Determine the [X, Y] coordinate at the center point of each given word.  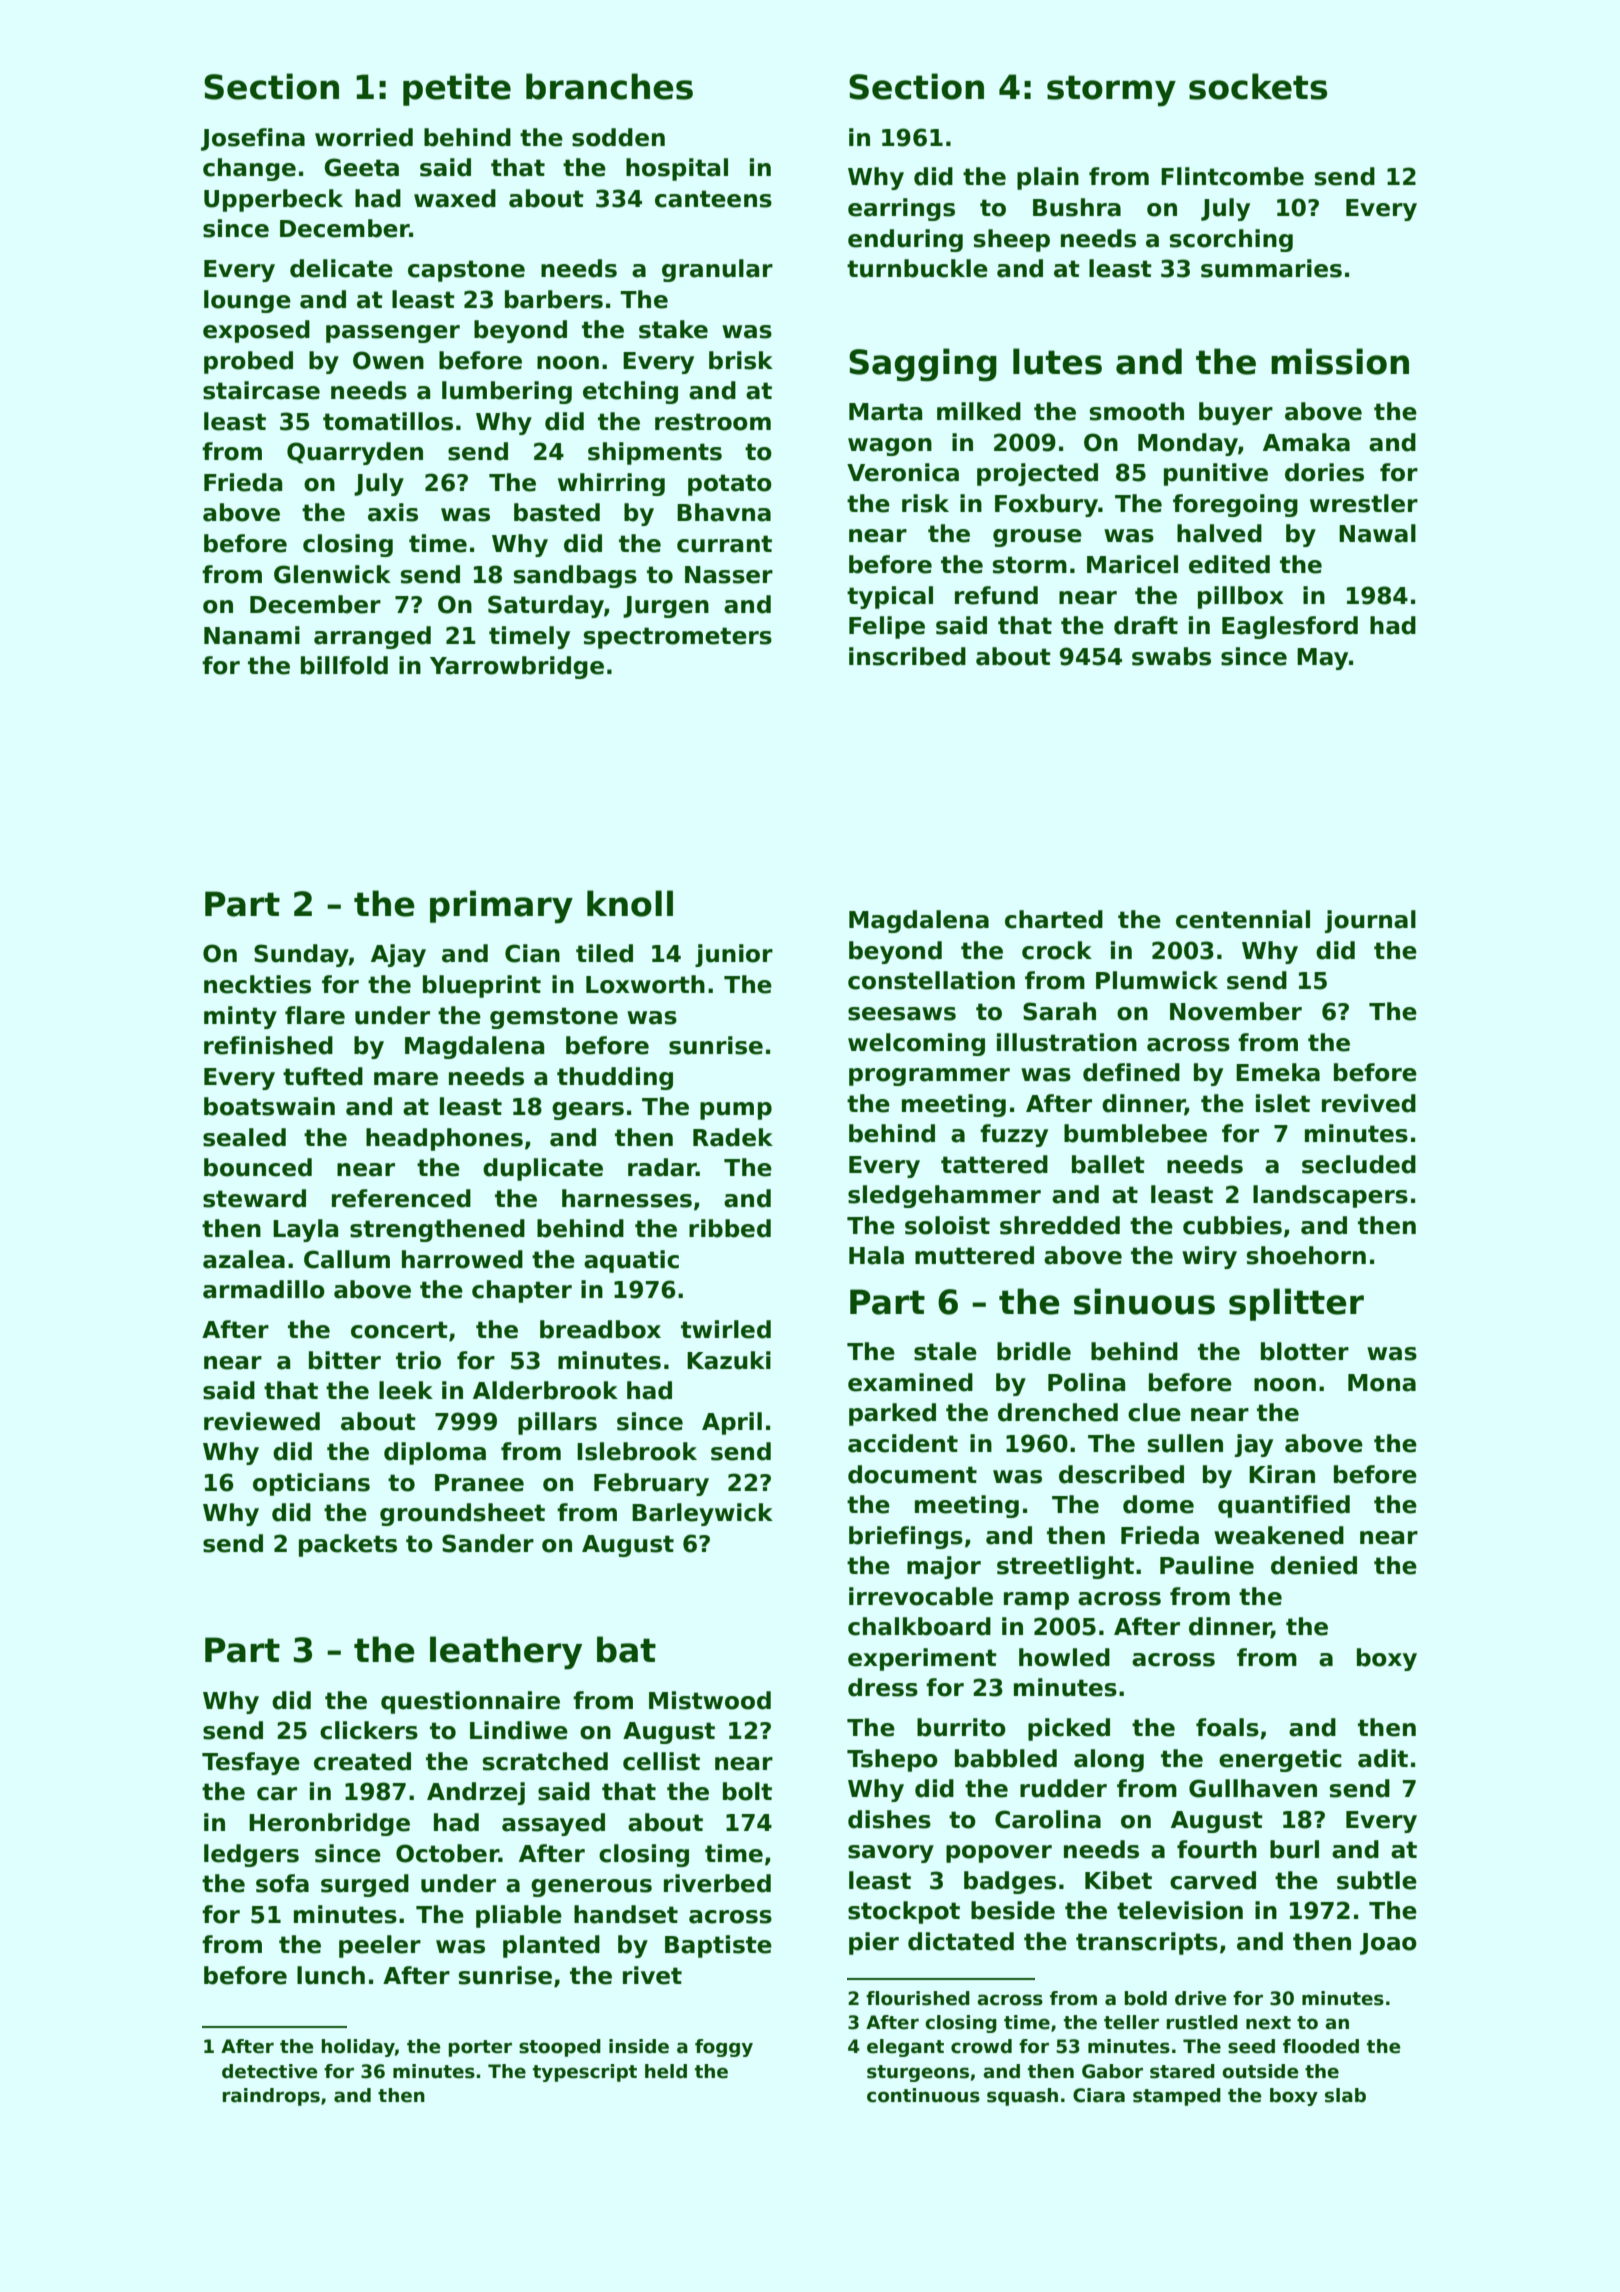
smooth [1137, 411]
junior [734, 955]
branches [609, 86]
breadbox [600, 1329]
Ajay [398, 955]
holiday [358, 2048]
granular [717, 270]
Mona [1382, 1383]
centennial [1243, 919]
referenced [401, 1198]
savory [891, 1854]
